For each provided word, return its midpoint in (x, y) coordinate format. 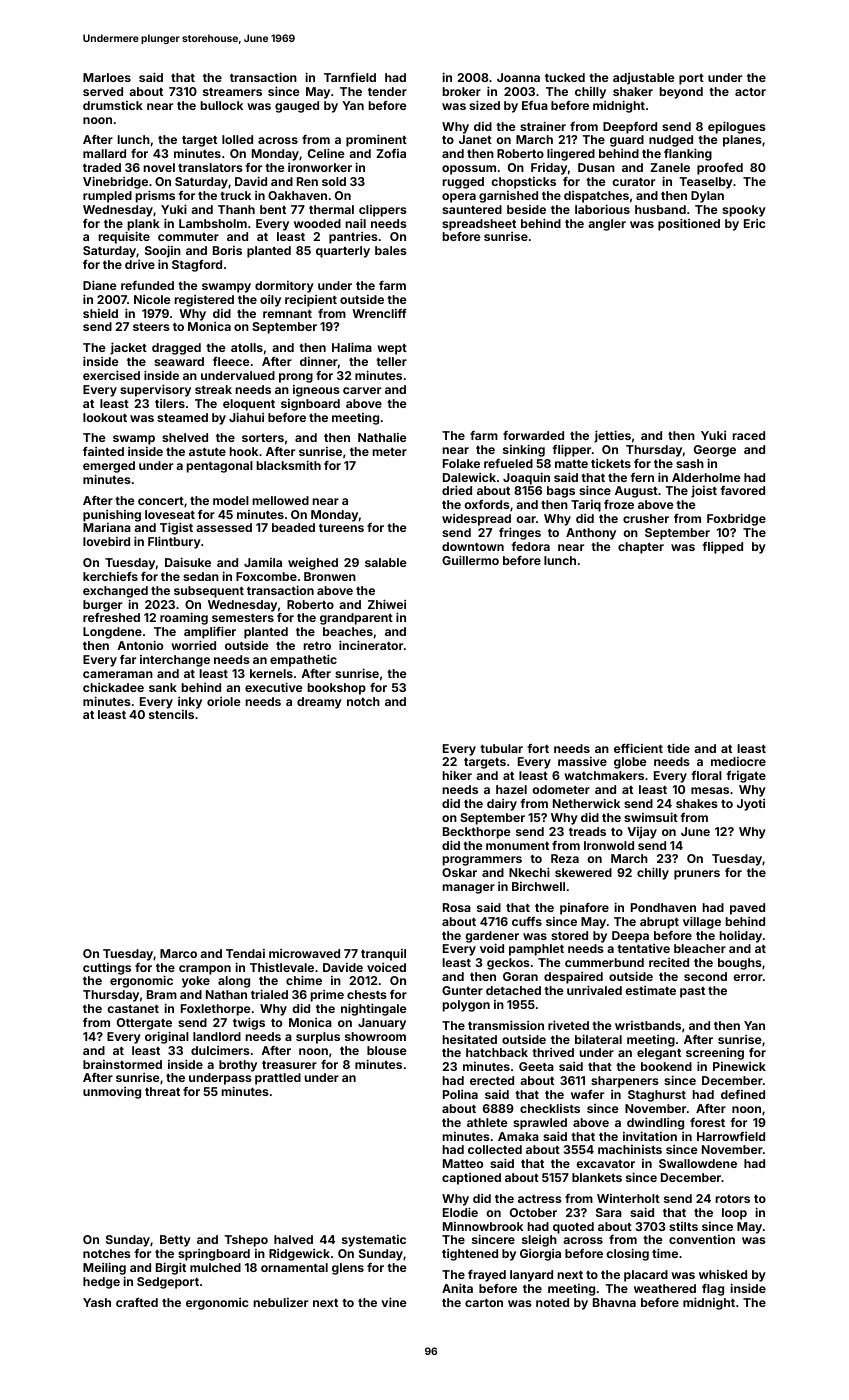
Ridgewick (299, 1255)
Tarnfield (350, 77)
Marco (178, 953)
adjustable (644, 79)
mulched (215, 1267)
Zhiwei (387, 604)
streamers (232, 92)
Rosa (457, 907)
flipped (722, 548)
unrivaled (594, 990)
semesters (243, 618)
